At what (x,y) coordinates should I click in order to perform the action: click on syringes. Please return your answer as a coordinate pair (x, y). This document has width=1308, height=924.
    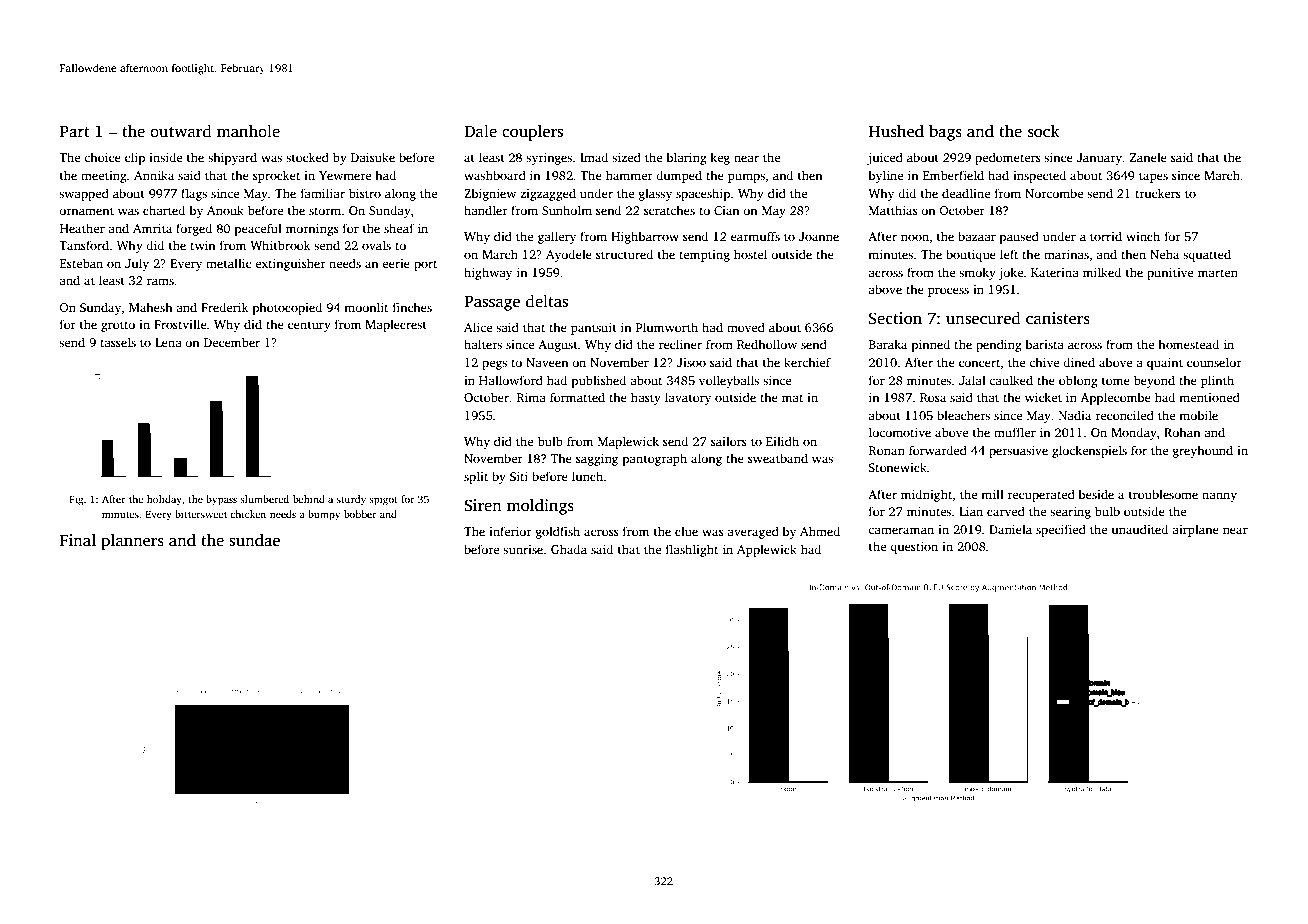
    Looking at the image, I should click on (549, 159).
